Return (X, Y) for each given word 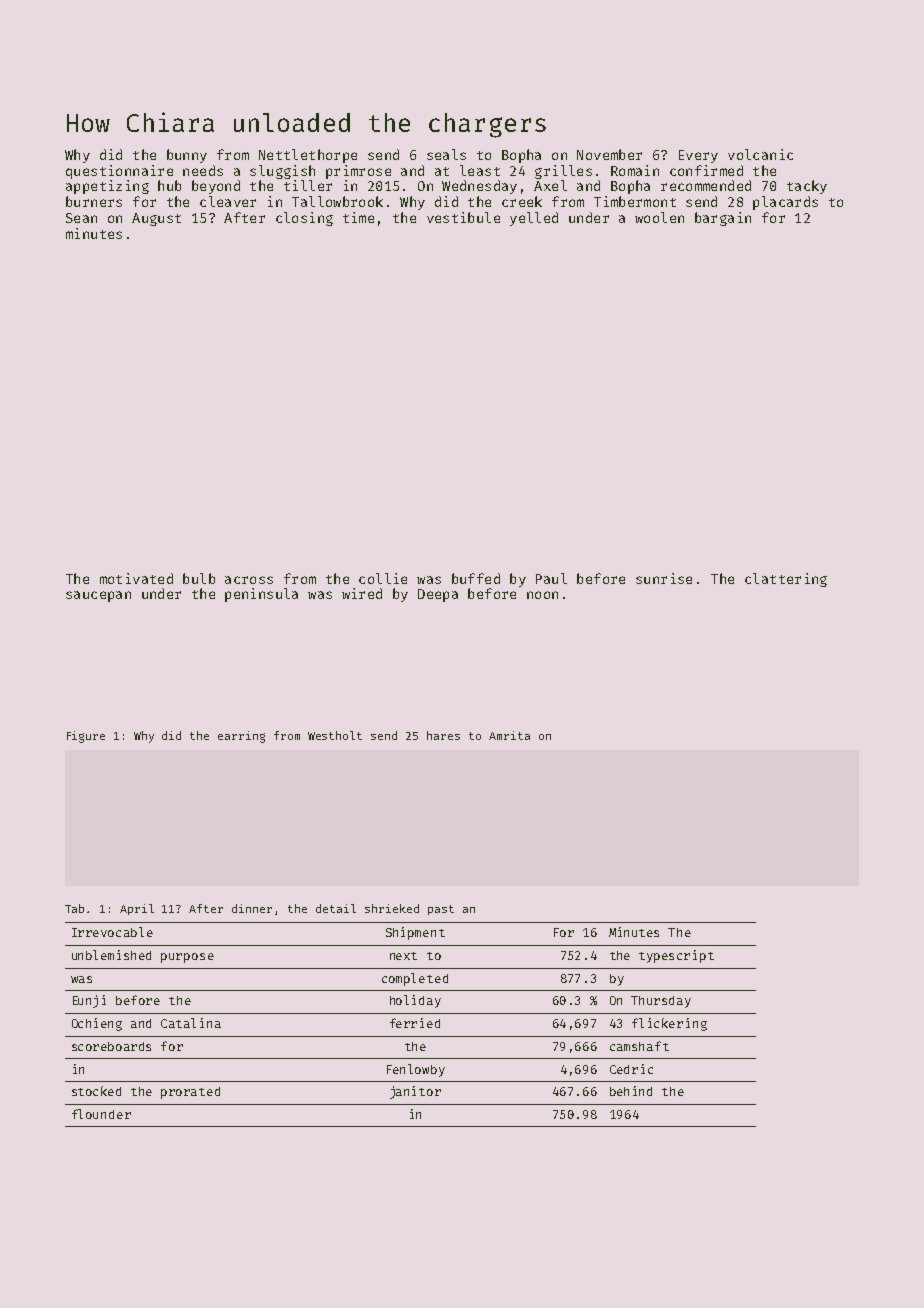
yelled (534, 219)
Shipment (415, 933)
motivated (136, 578)
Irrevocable (112, 932)
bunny (187, 156)
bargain (723, 219)
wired (362, 593)
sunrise (664, 578)
